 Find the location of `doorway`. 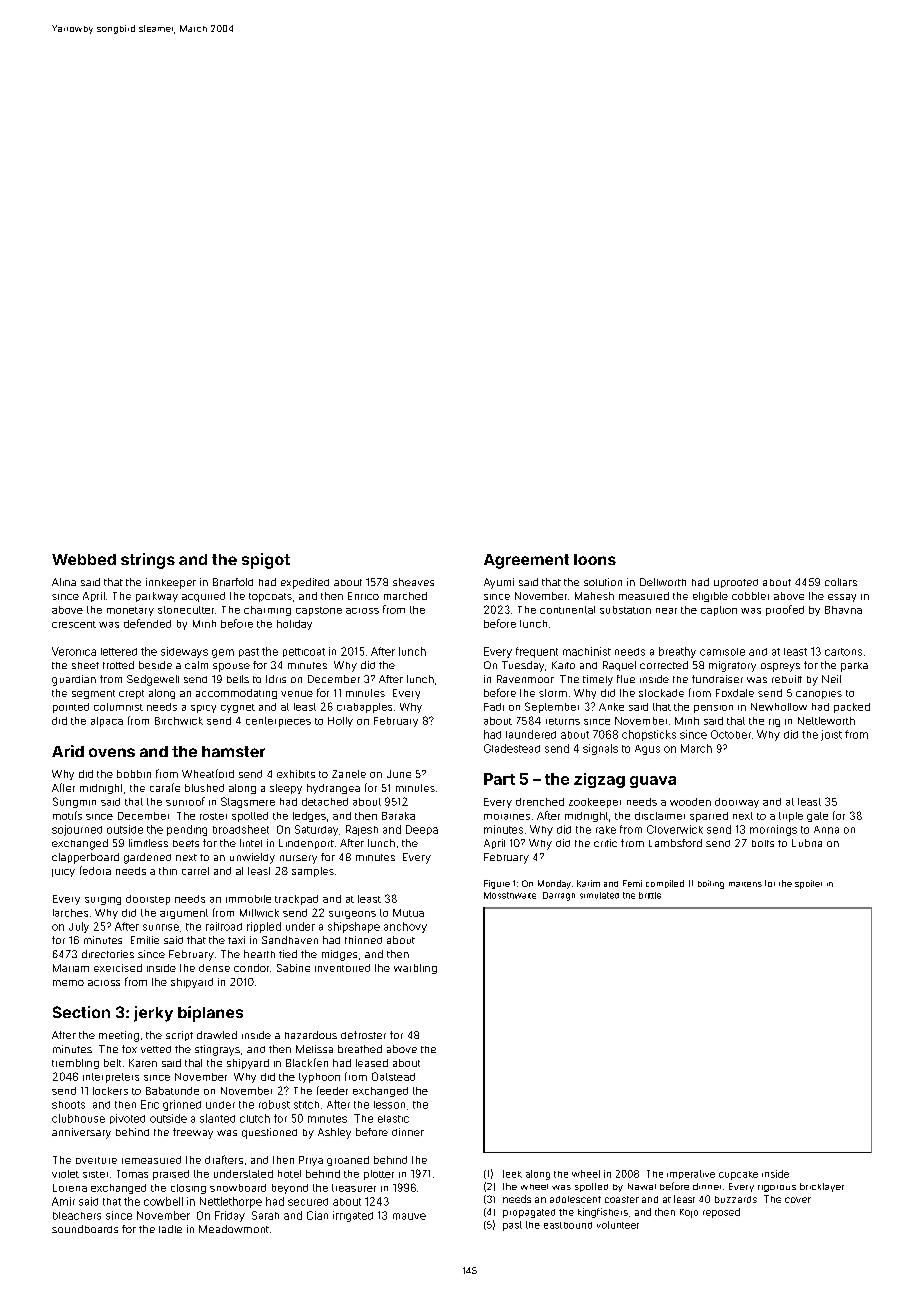

doorway is located at coordinates (737, 803).
